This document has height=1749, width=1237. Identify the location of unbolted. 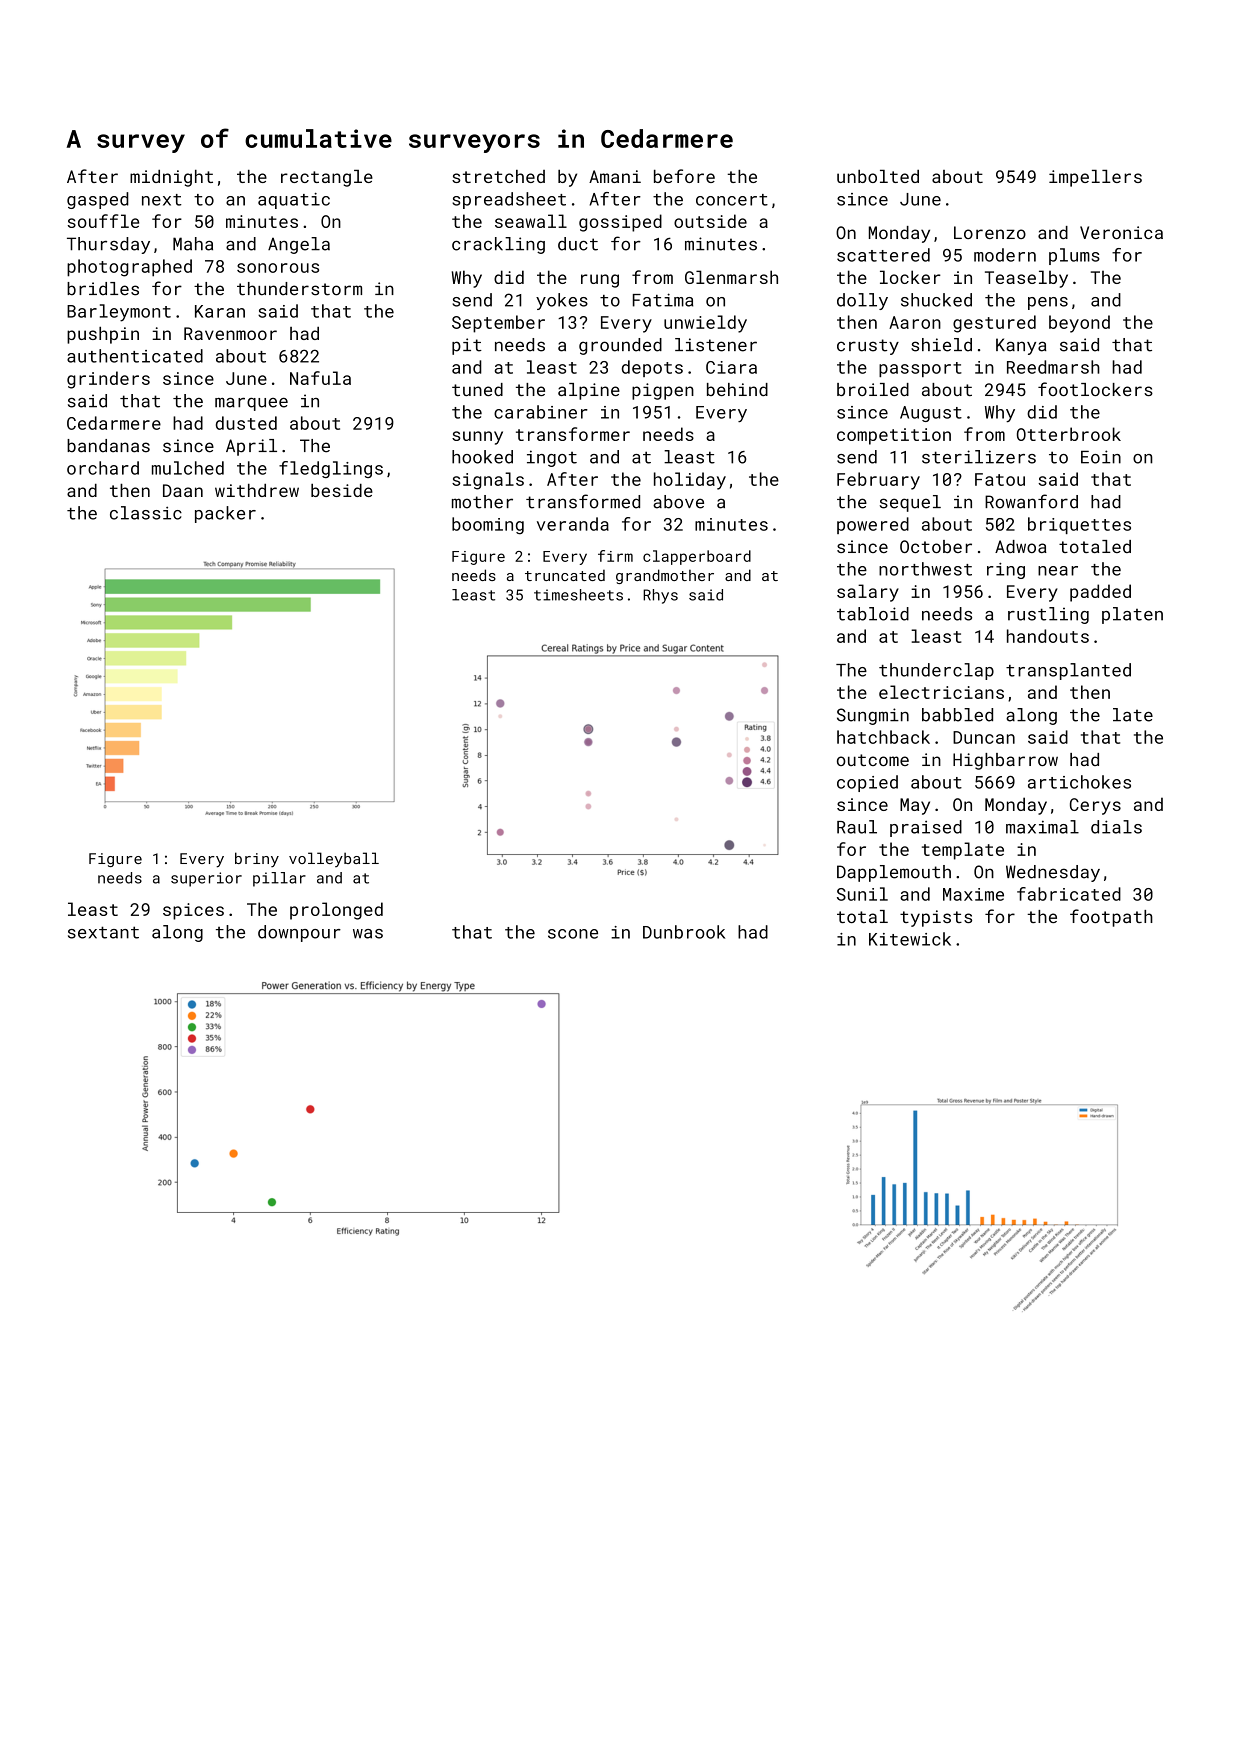
(878, 176).
